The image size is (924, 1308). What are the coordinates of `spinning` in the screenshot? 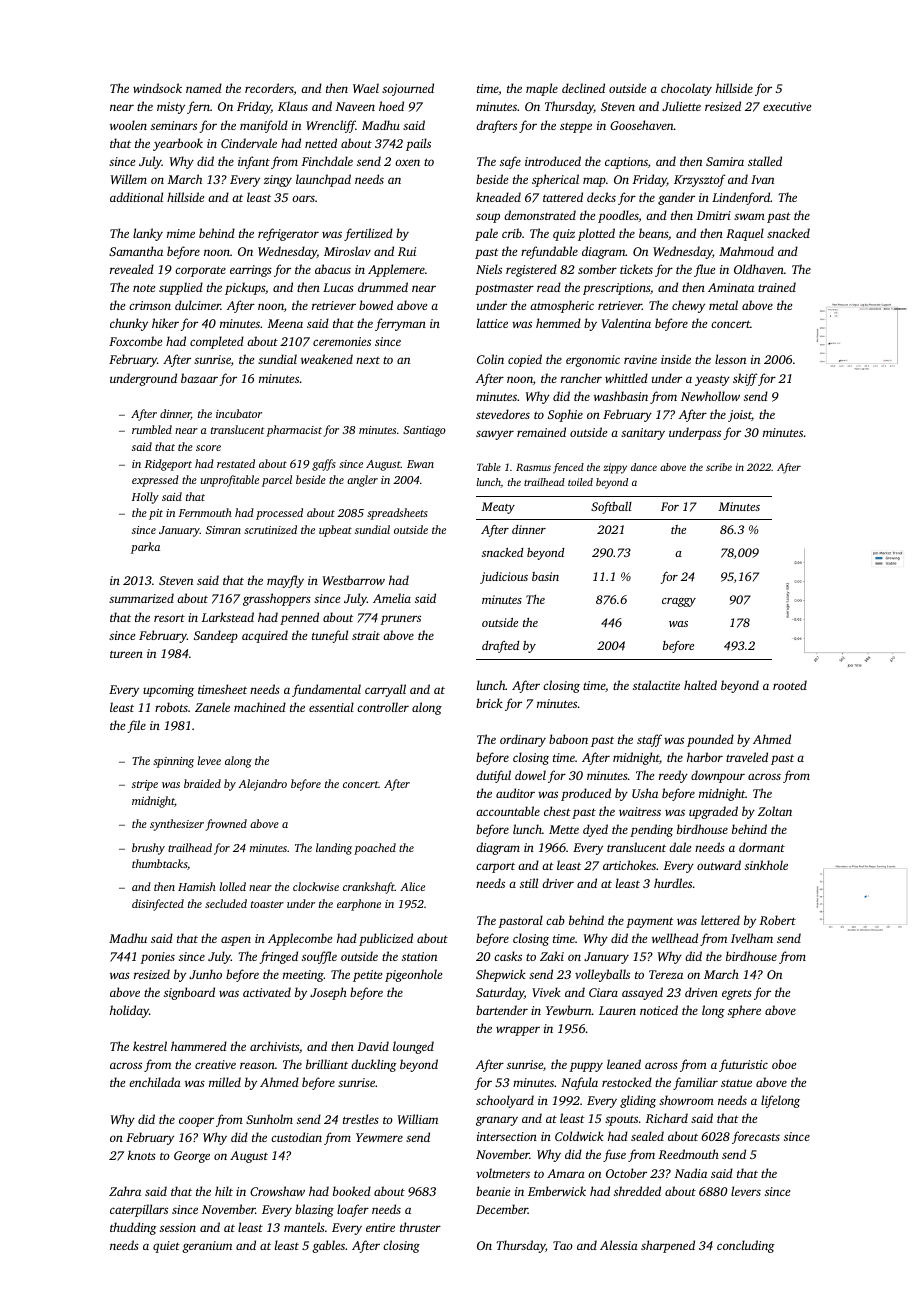 It's located at (173, 762).
